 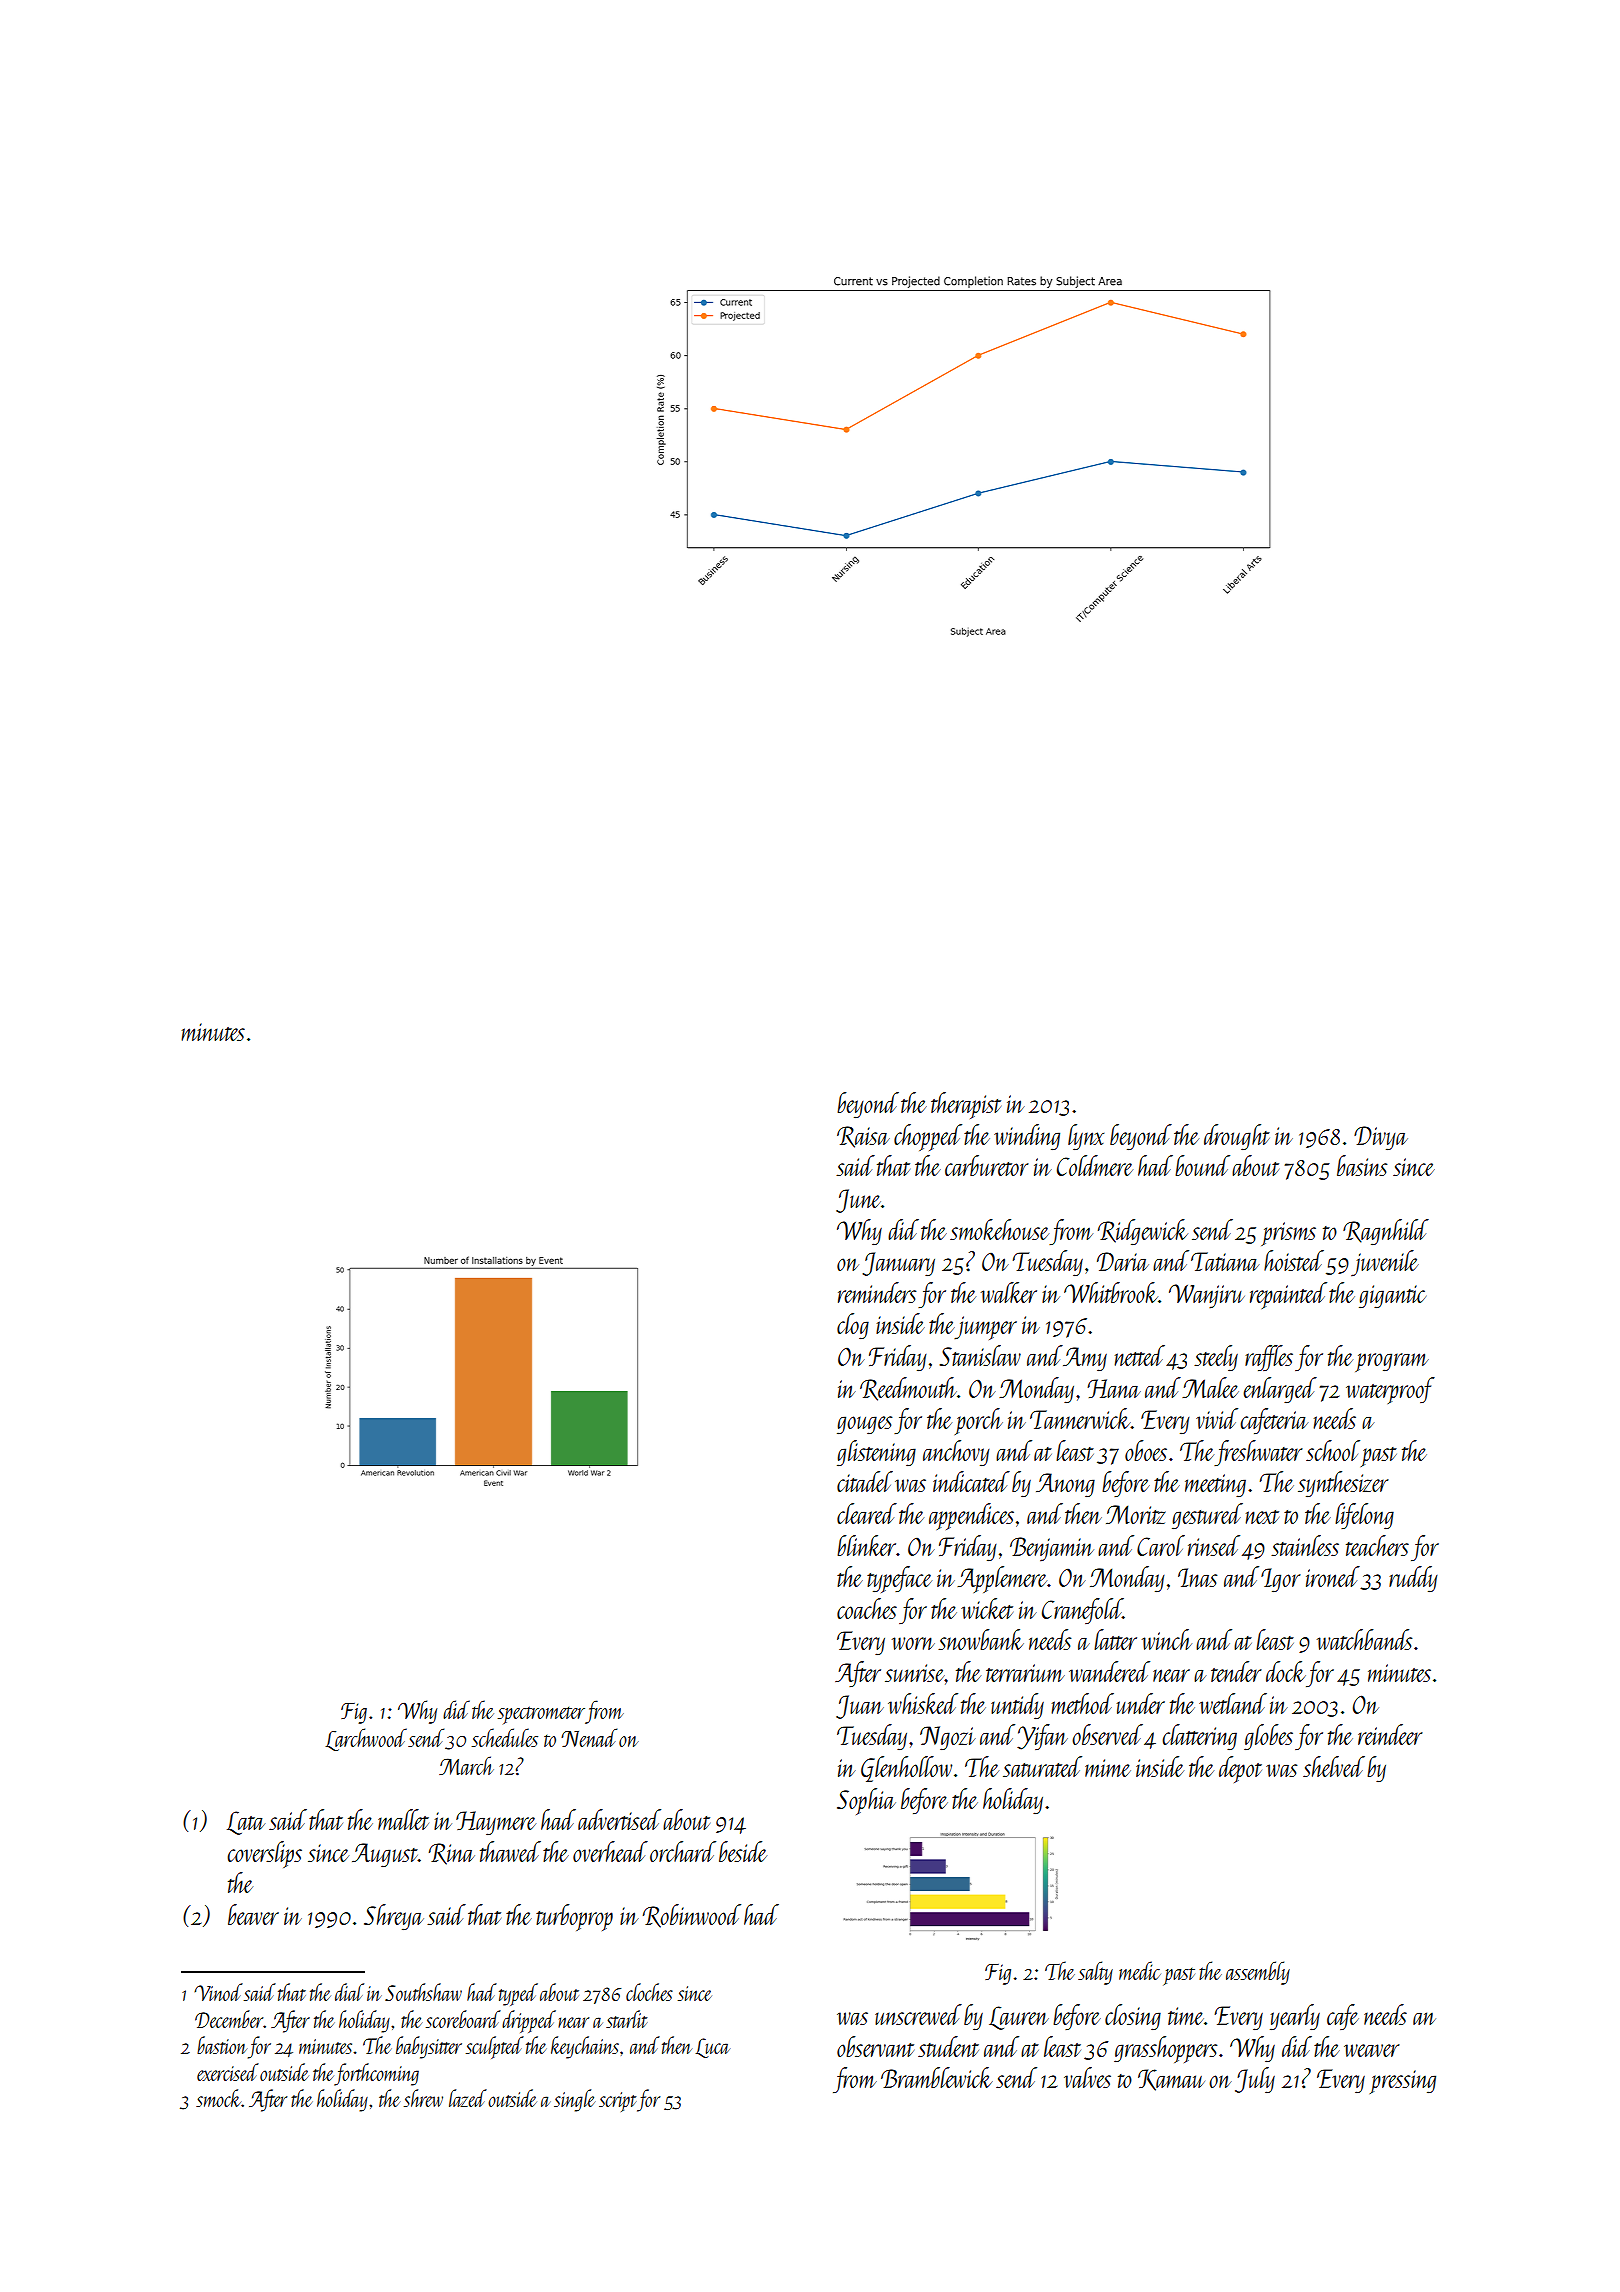 What do you see at coordinates (1143, 1232) in the screenshot?
I see `Ridgewick` at bounding box center [1143, 1232].
